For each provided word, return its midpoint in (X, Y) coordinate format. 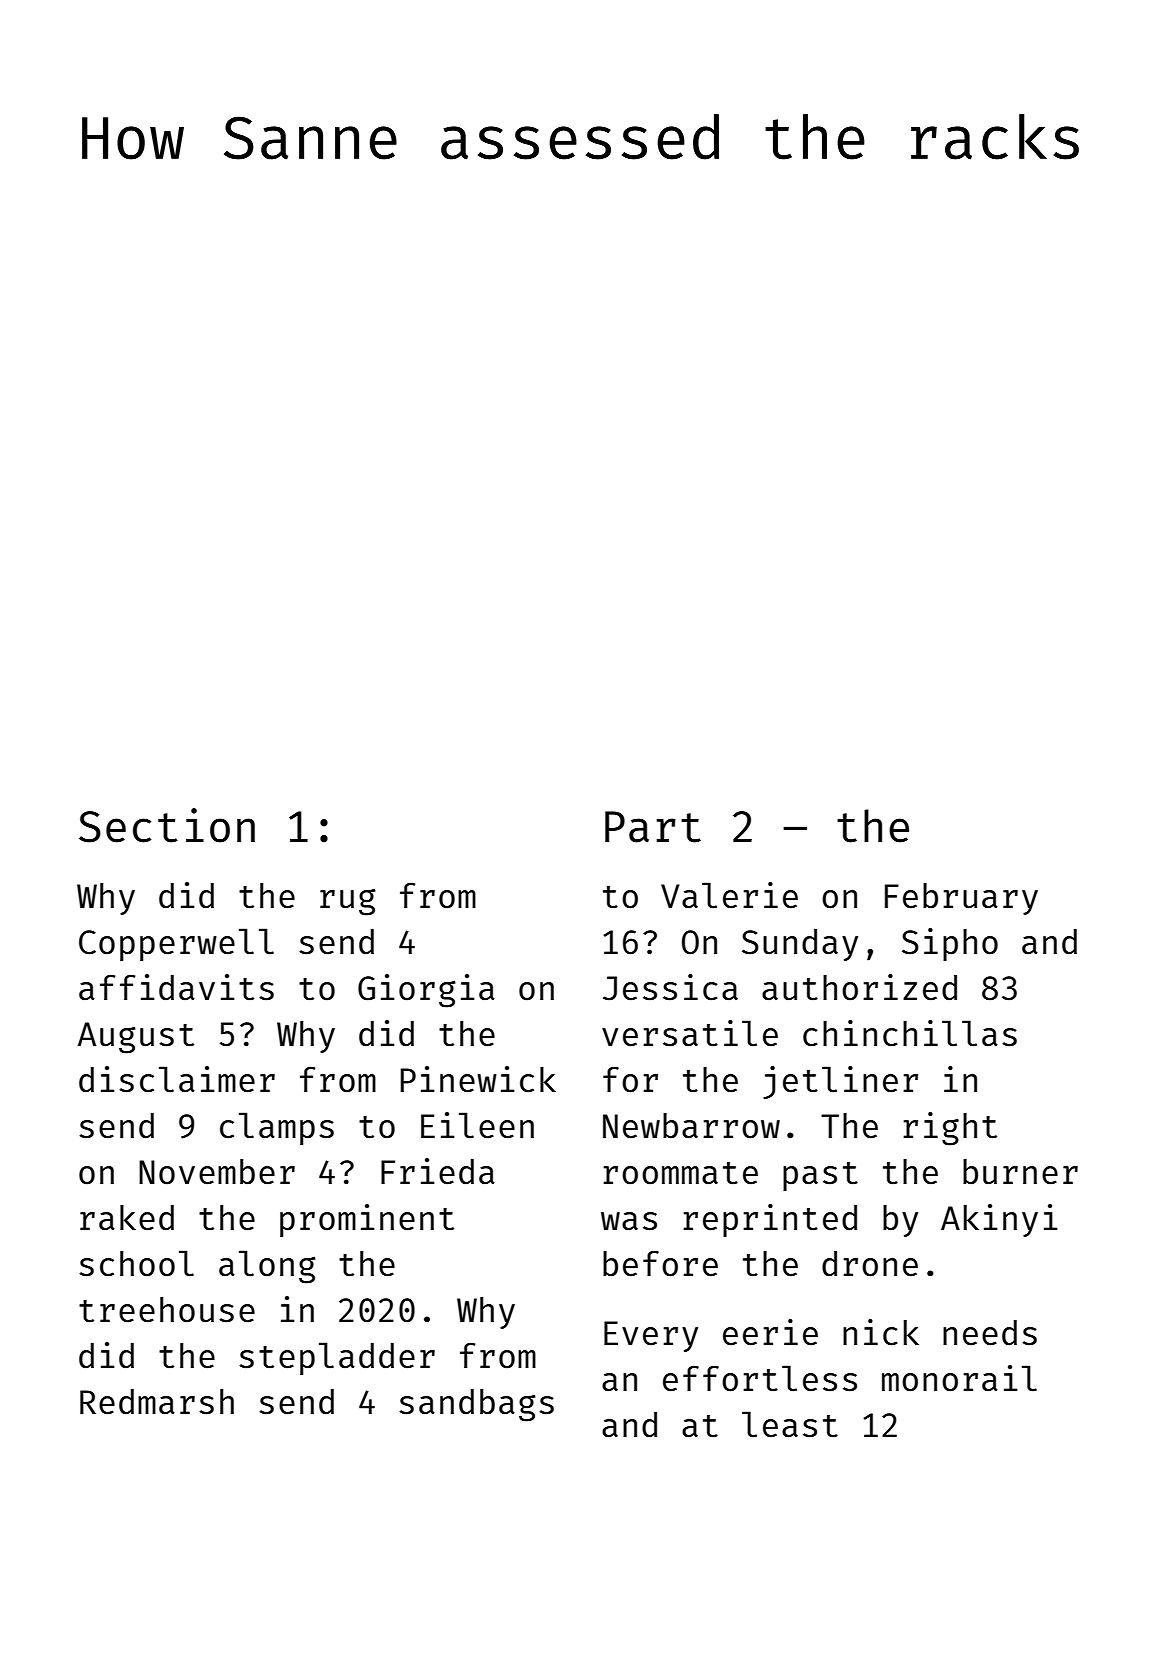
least (790, 1424)
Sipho (950, 944)
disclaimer (177, 1079)
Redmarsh (157, 1402)
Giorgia (426, 991)
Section (167, 825)
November (217, 1172)
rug (348, 902)
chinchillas (910, 1033)
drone (870, 1264)
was (629, 1221)
